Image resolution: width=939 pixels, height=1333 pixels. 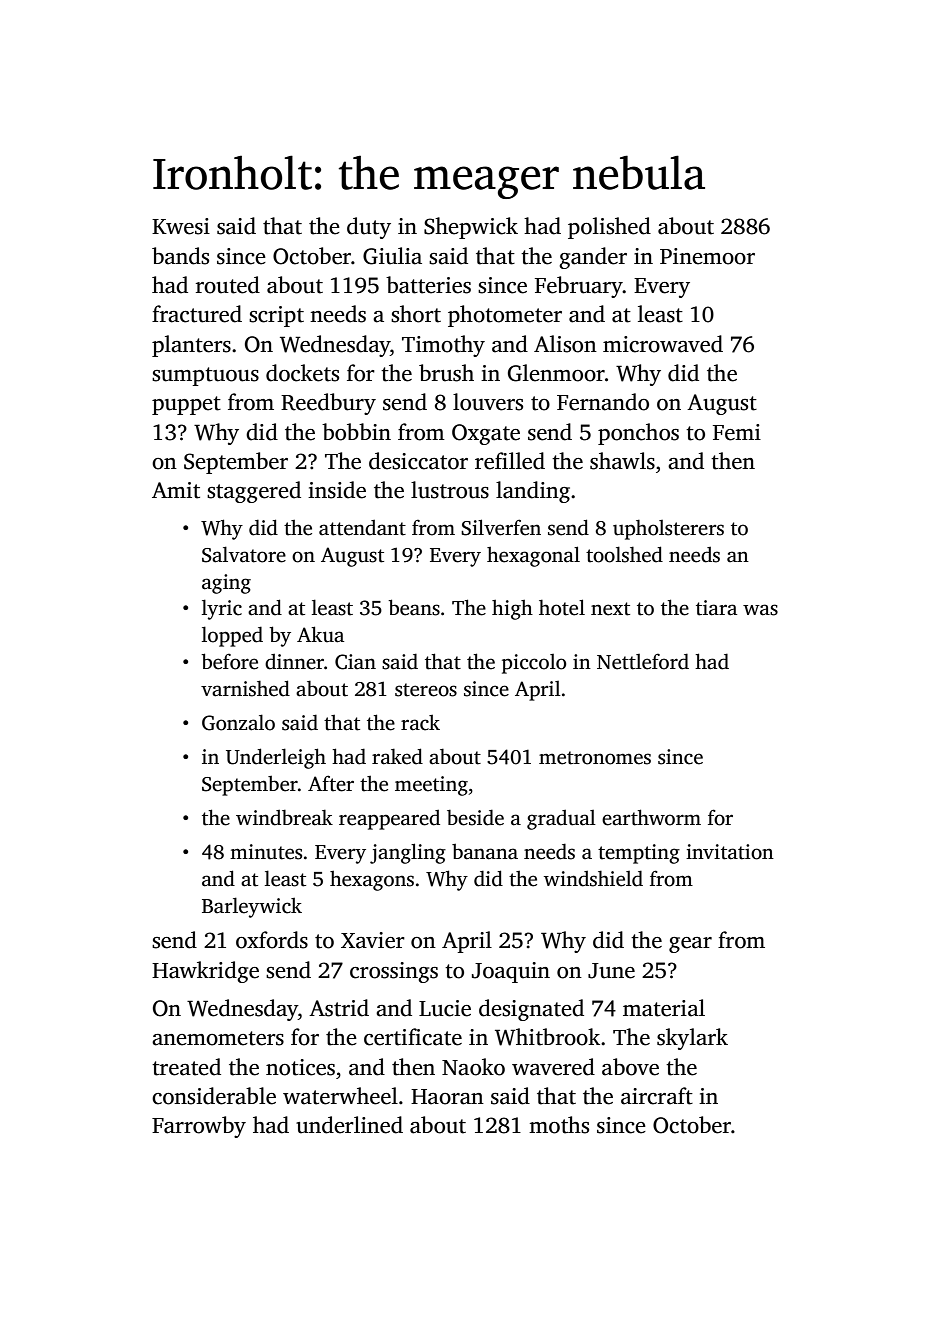 I want to click on Gonzalo, so click(x=238, y=722).
